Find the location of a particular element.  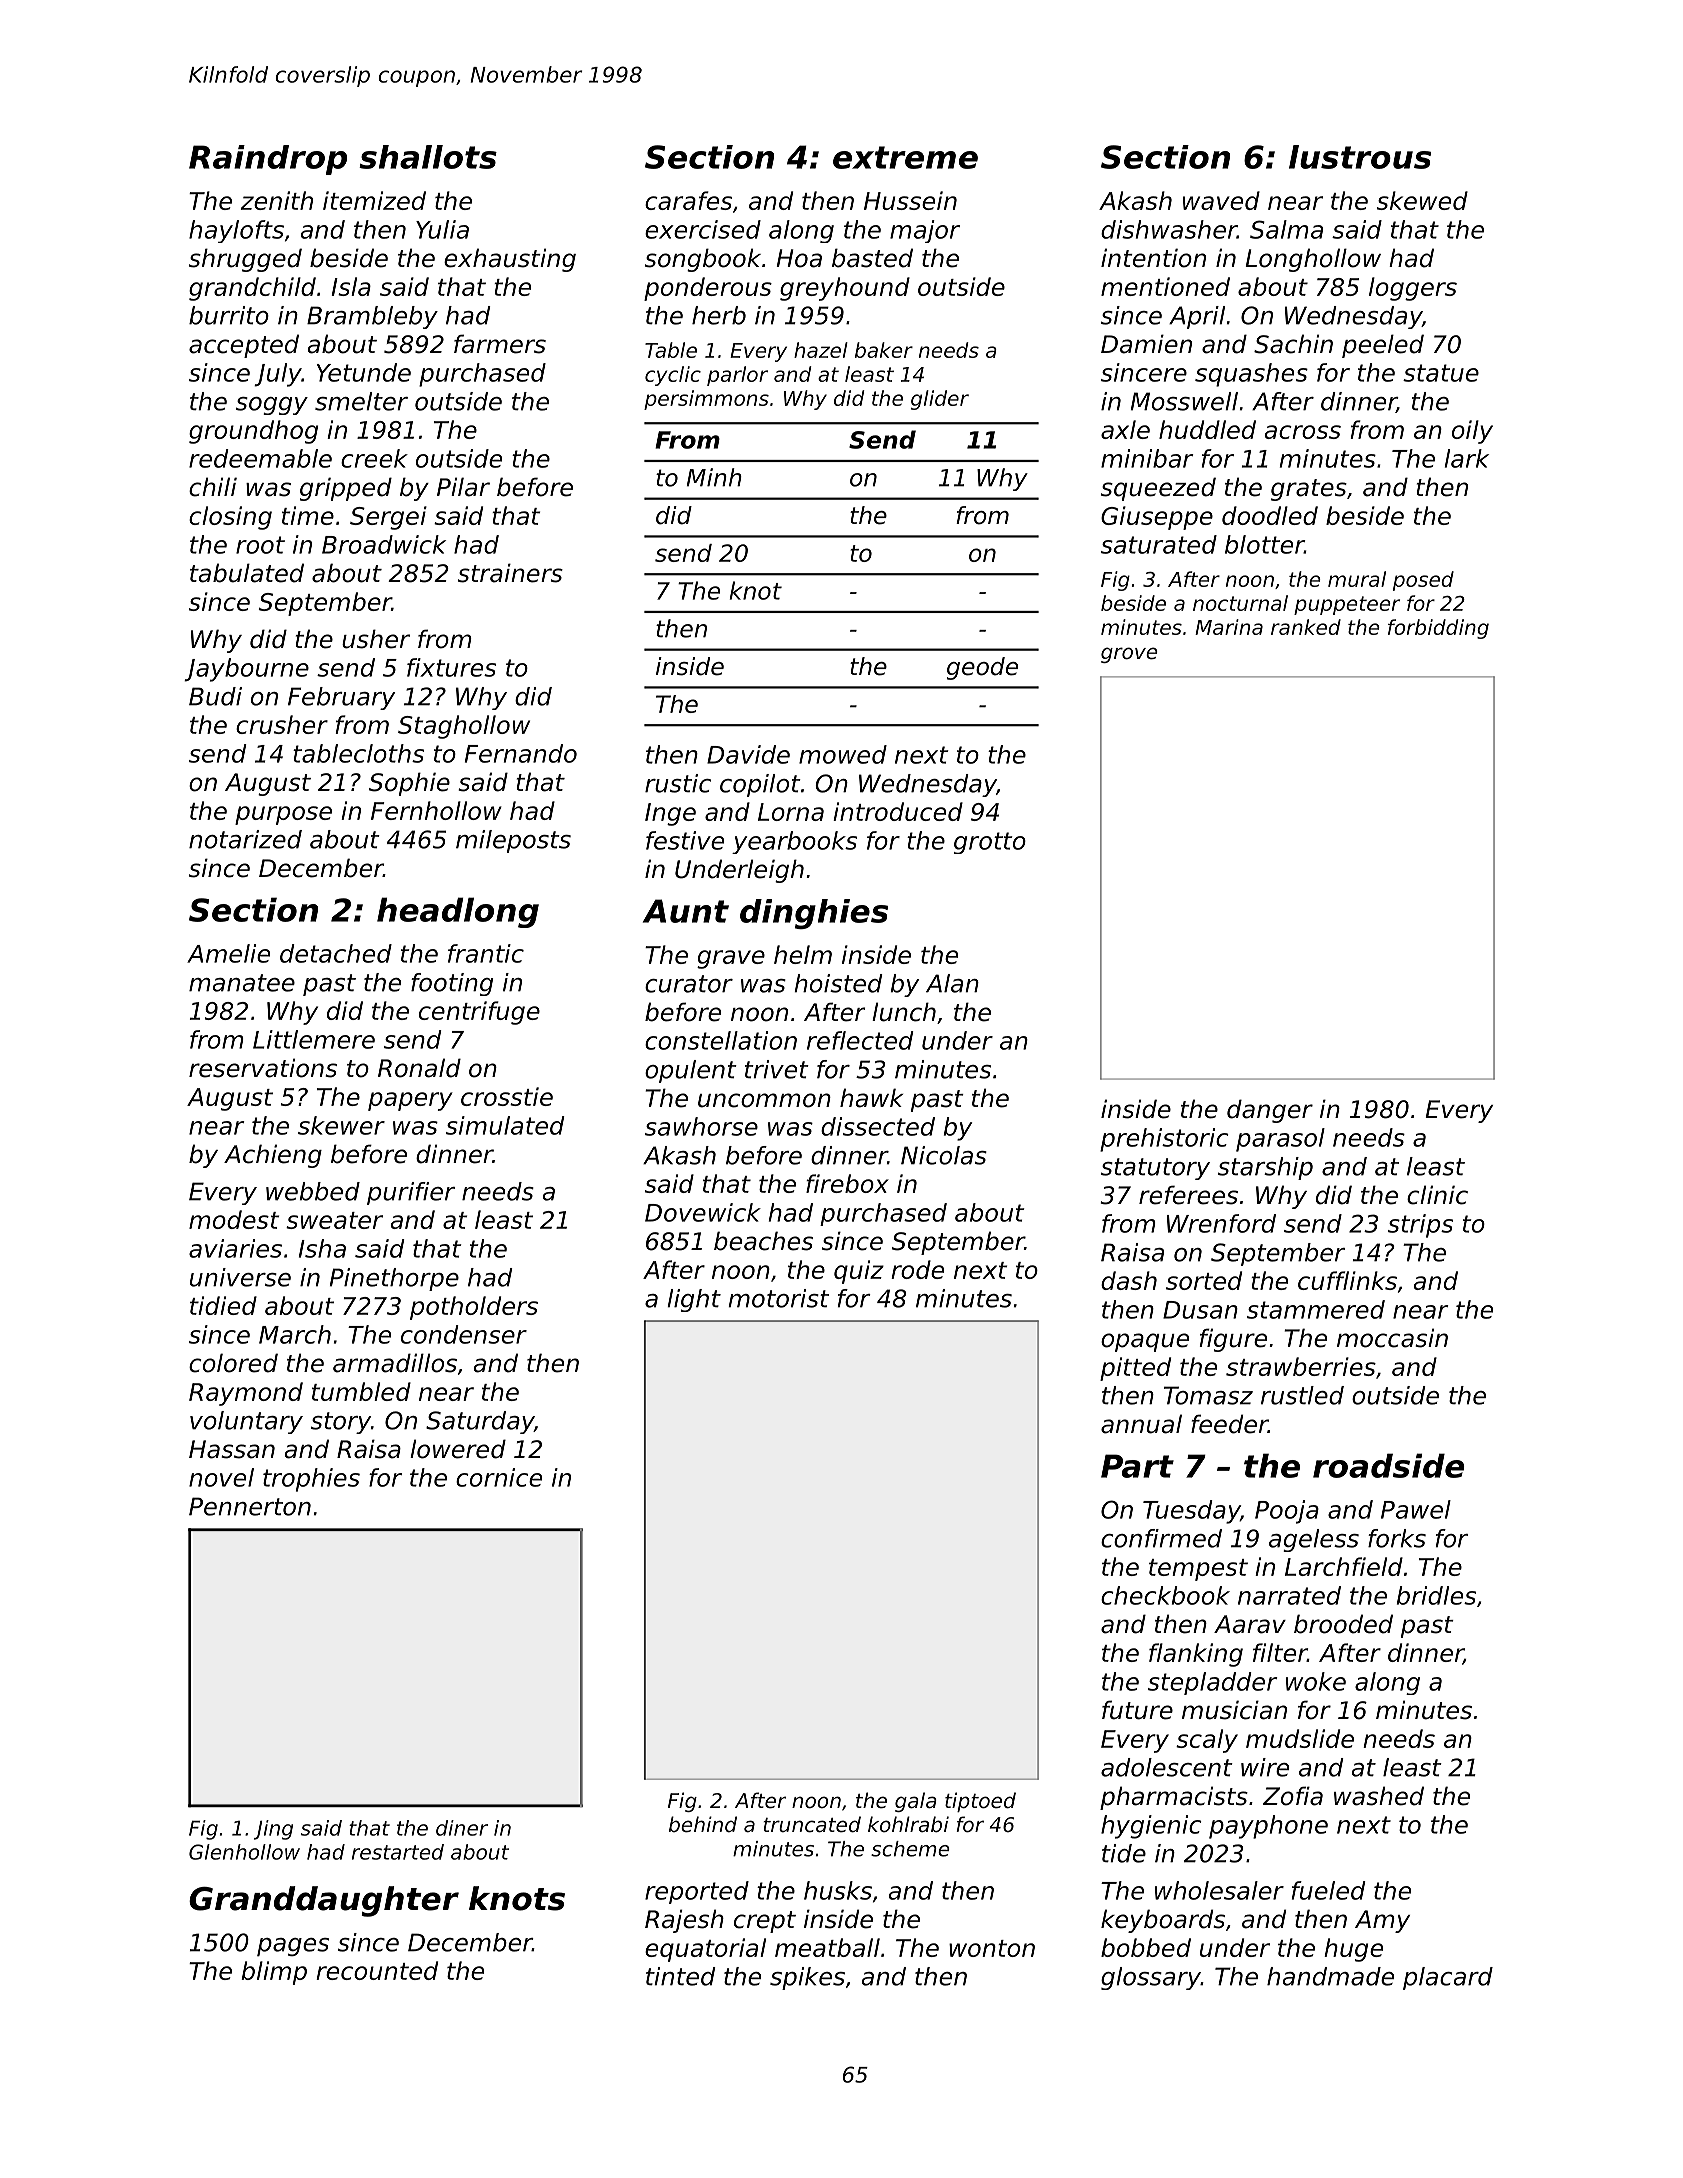

lustrous is located at coordinates (1360, 157).
